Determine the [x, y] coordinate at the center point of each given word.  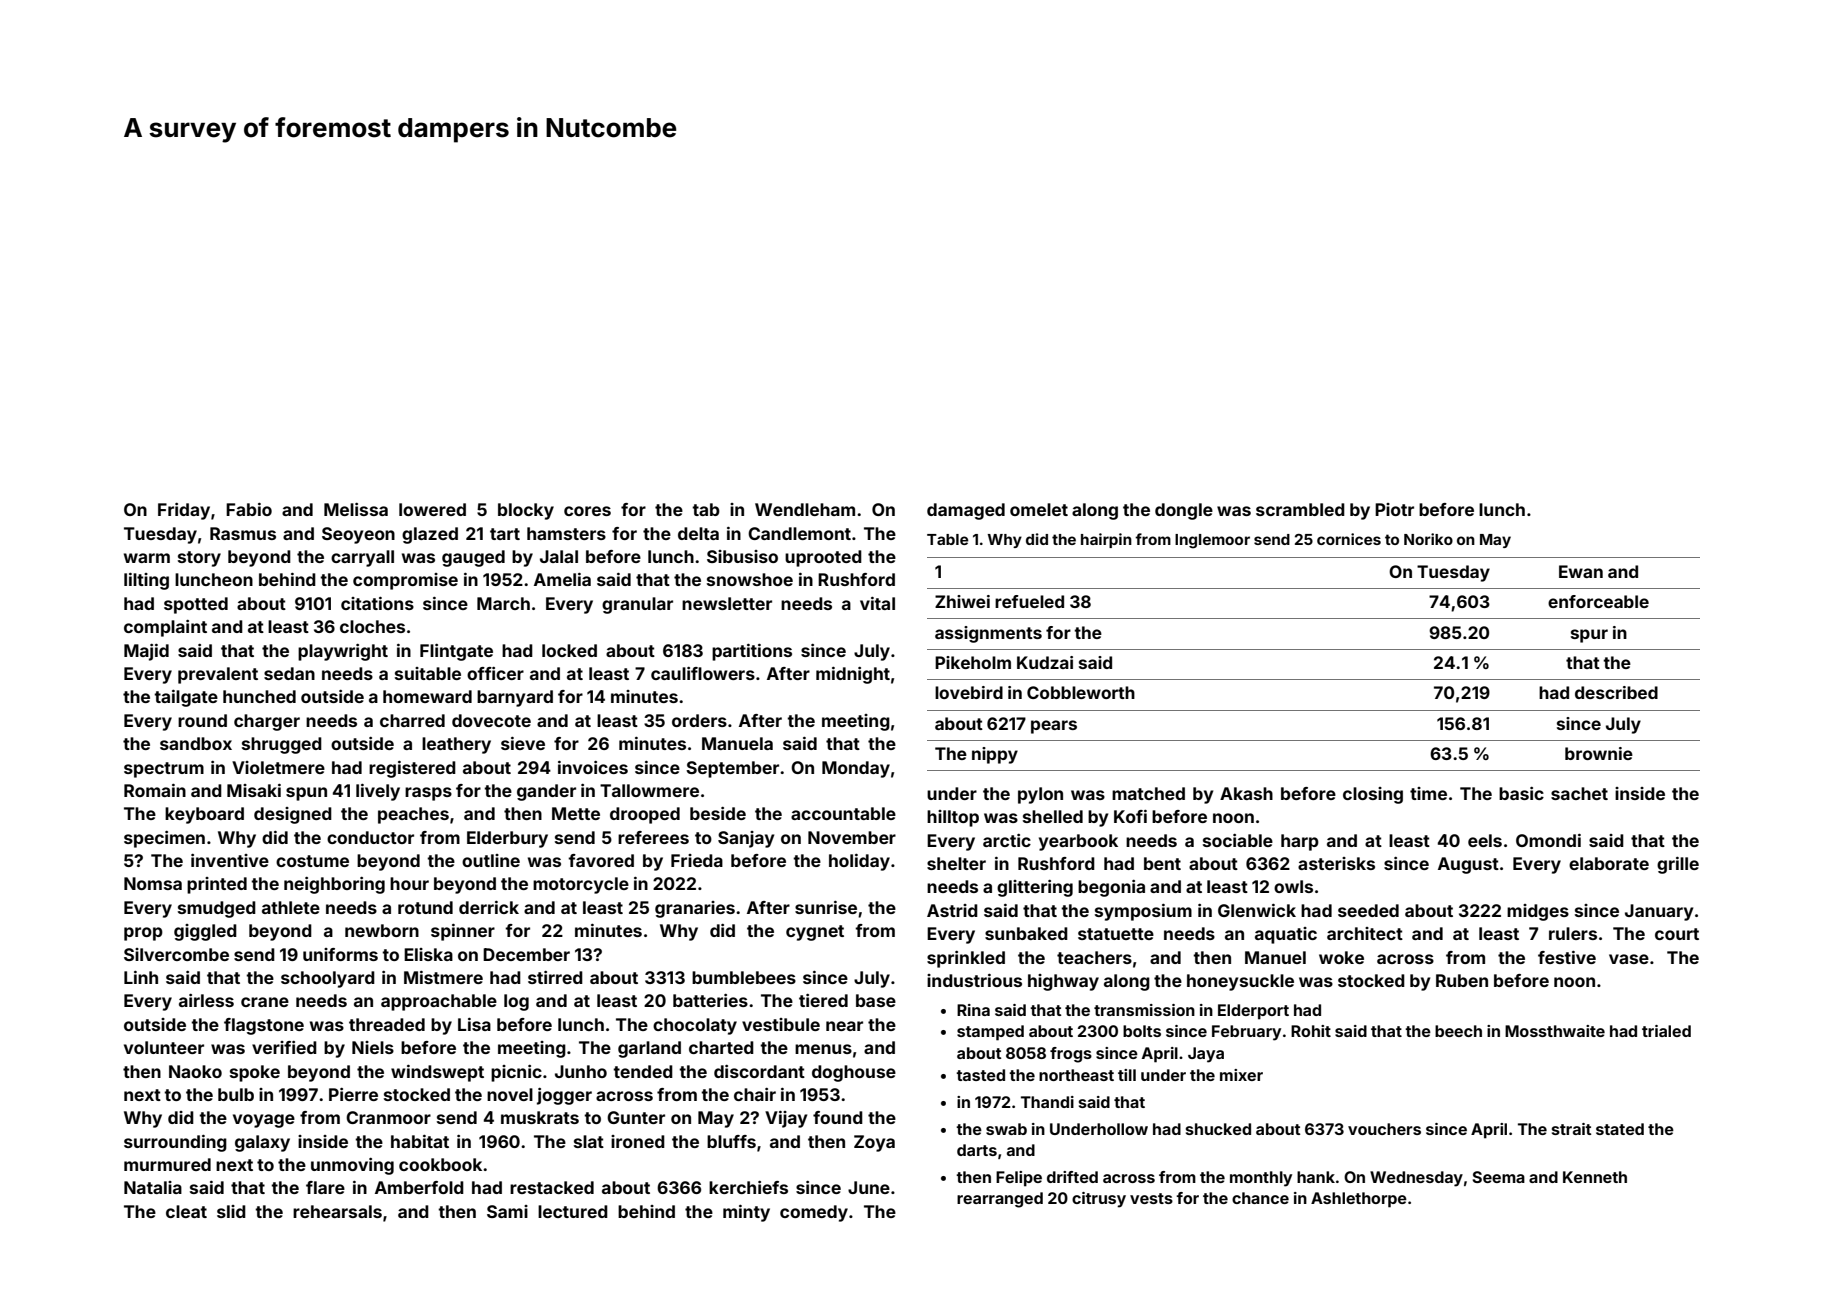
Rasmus [243, 533]
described [1616, 692]
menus [823, 1049]
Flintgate [456, 652]
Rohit [1311, 1031]
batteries [710, 1000]
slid [231, 1211]
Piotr [1394, 509]
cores [587, 511]
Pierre [353, 1094]
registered [412, 769]
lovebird [969, 692]
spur [1589, 636]
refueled [1029, 601]
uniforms [340, 954]
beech [1458, 1031]
